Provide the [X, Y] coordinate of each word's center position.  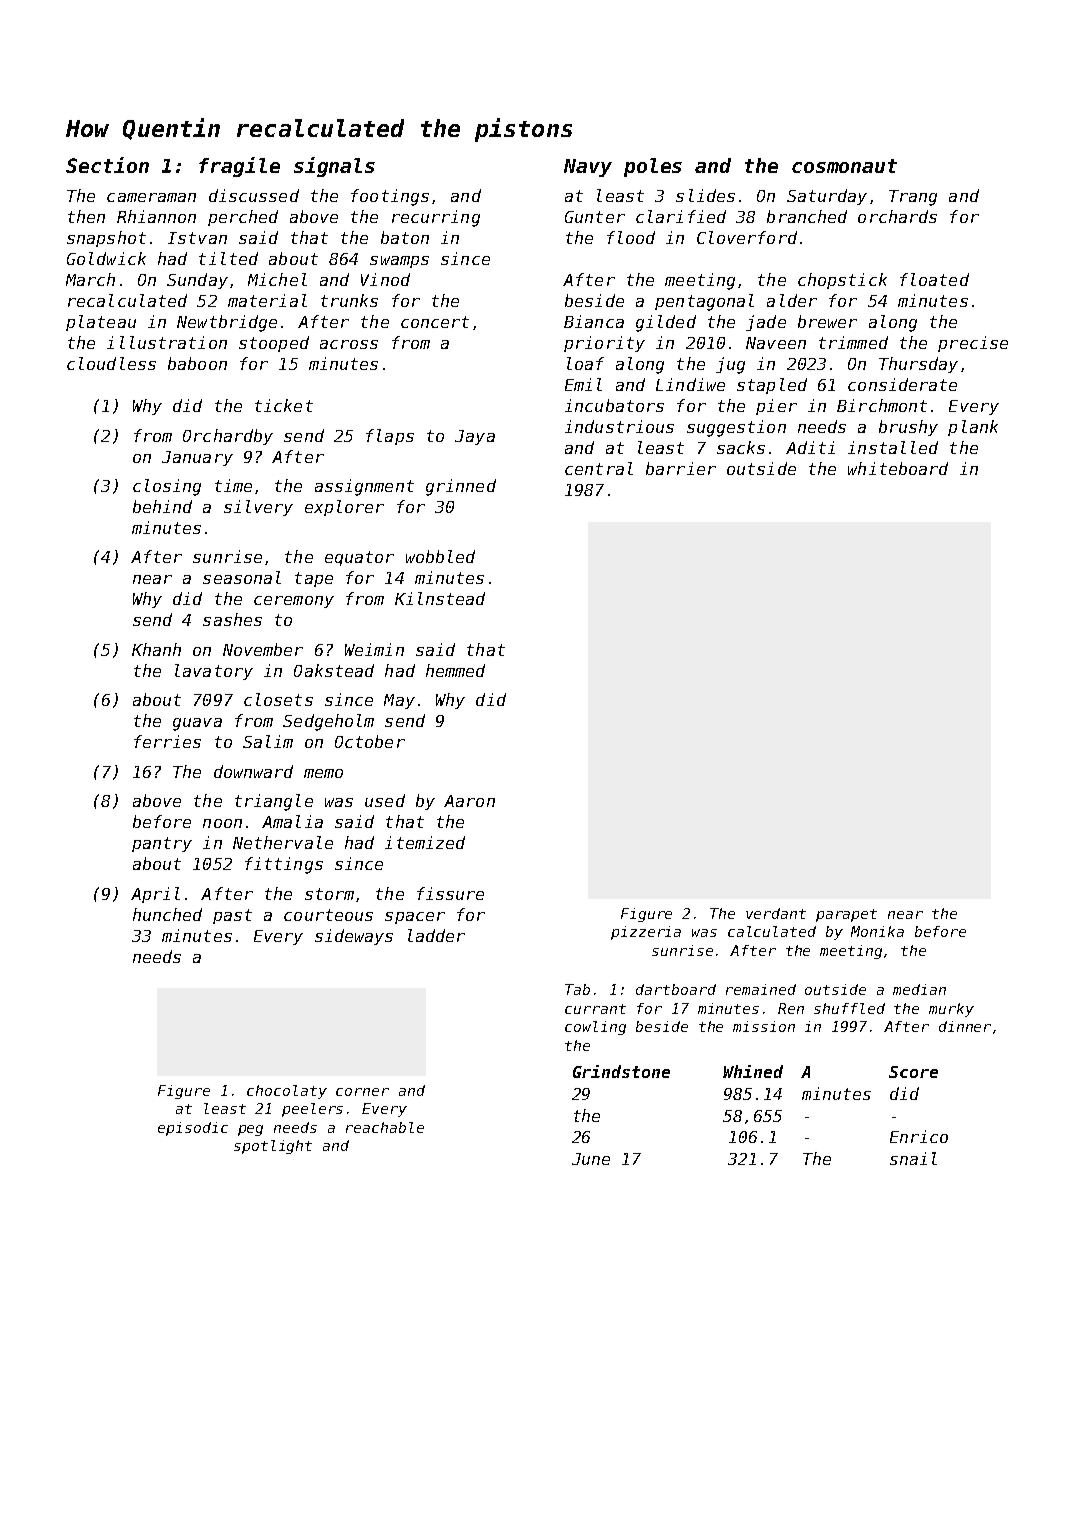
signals [334, 167]
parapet [846, 915]
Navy [588, 168]
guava [197, 724]
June [591, 1159]
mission [764, 1026]
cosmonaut [844, 166]
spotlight [273, 1147]
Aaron [469, 801]
